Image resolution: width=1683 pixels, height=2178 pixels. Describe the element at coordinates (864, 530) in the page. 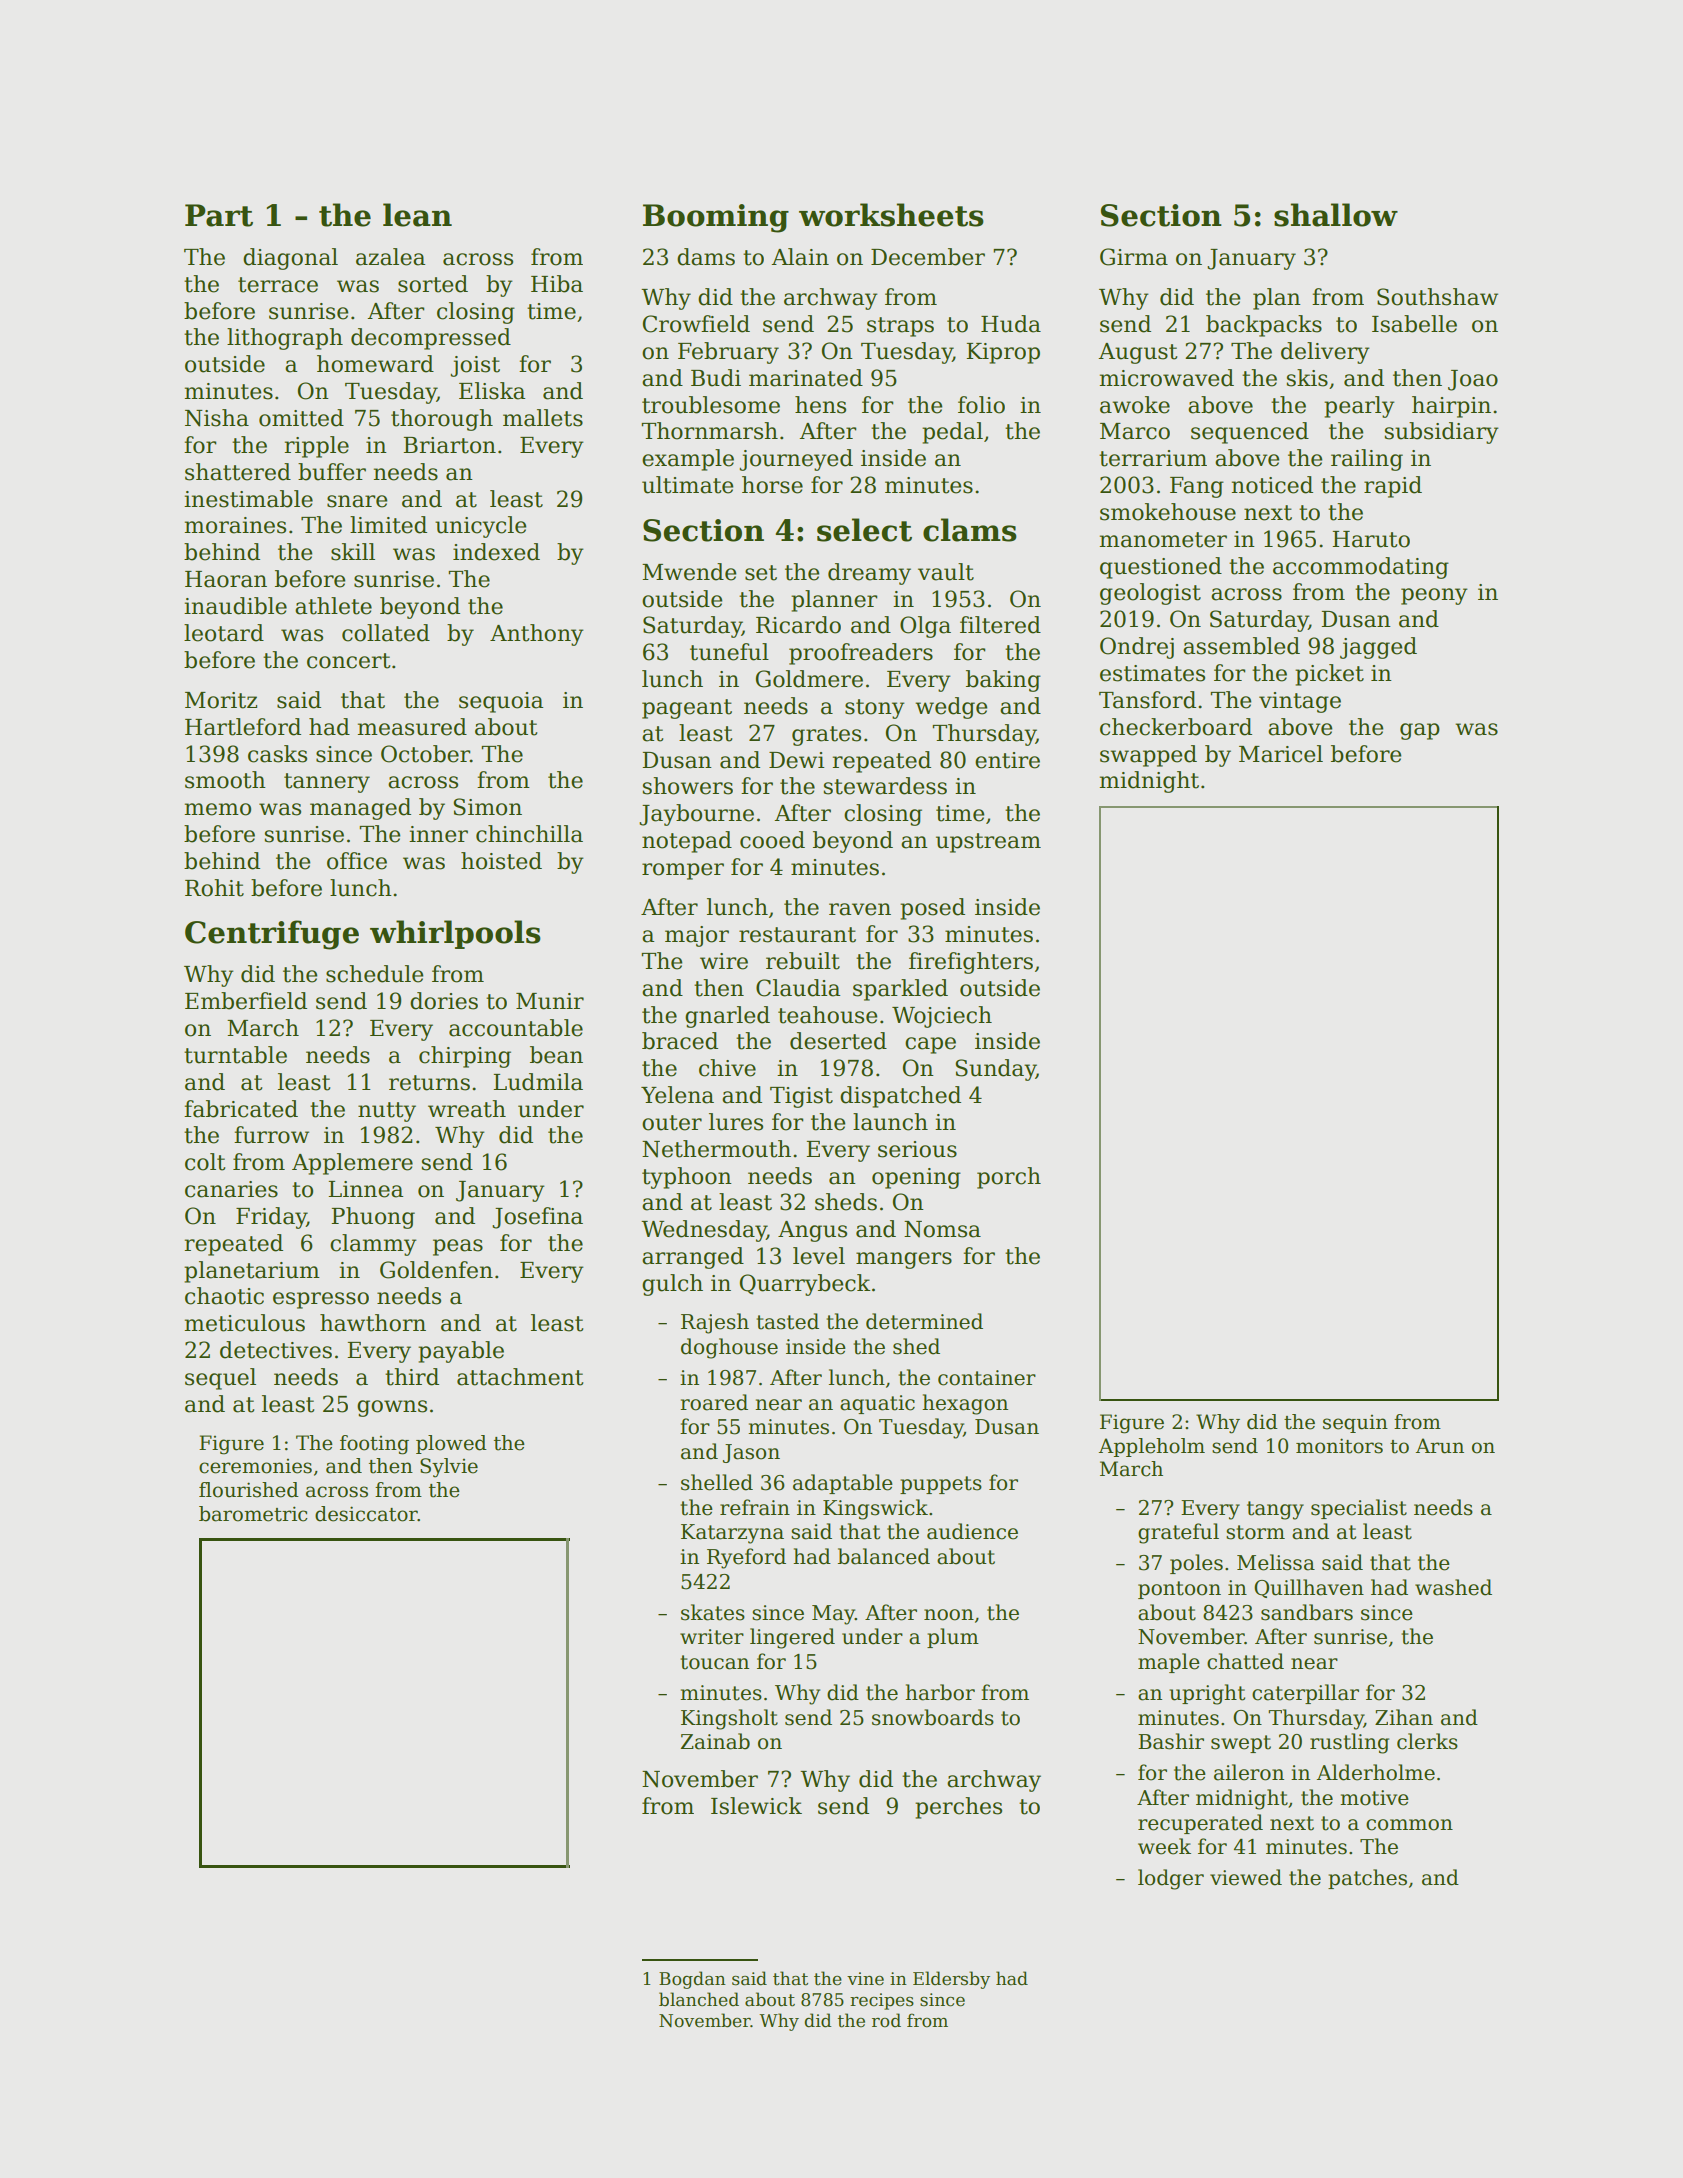

I see `select` at that location.
